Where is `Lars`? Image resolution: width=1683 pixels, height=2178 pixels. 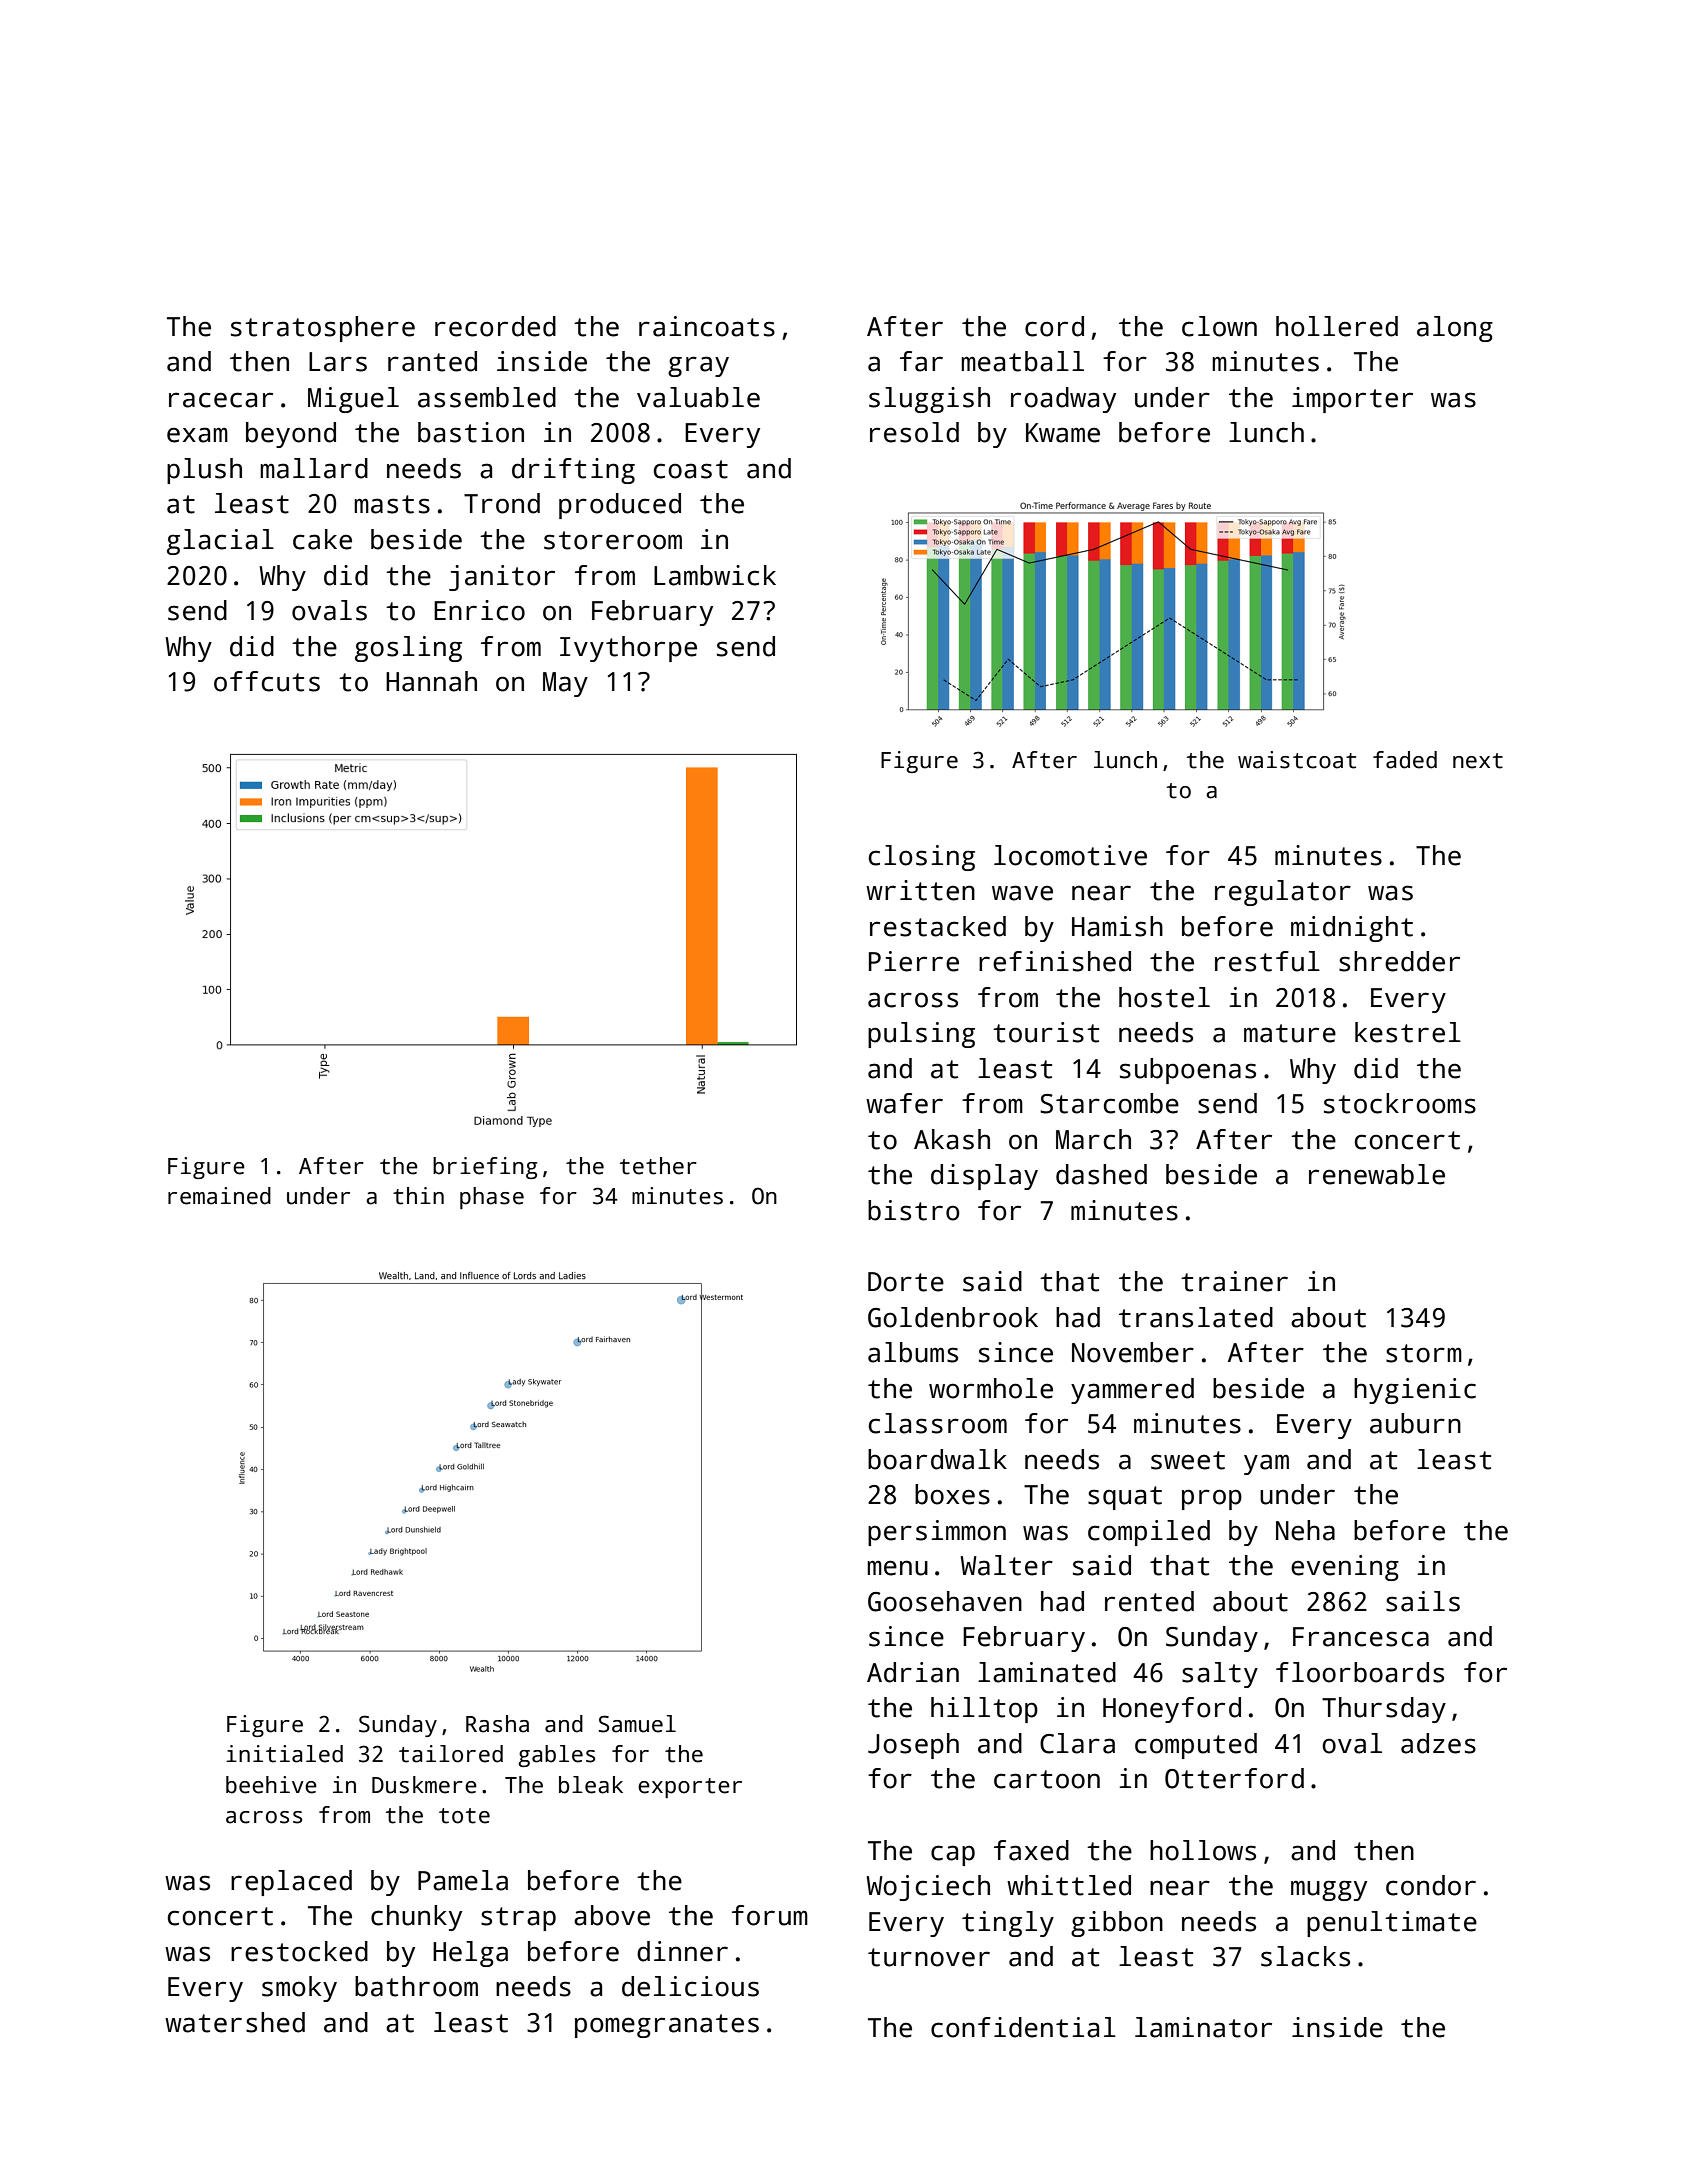 Lars is located at coordinates (338, 362).
